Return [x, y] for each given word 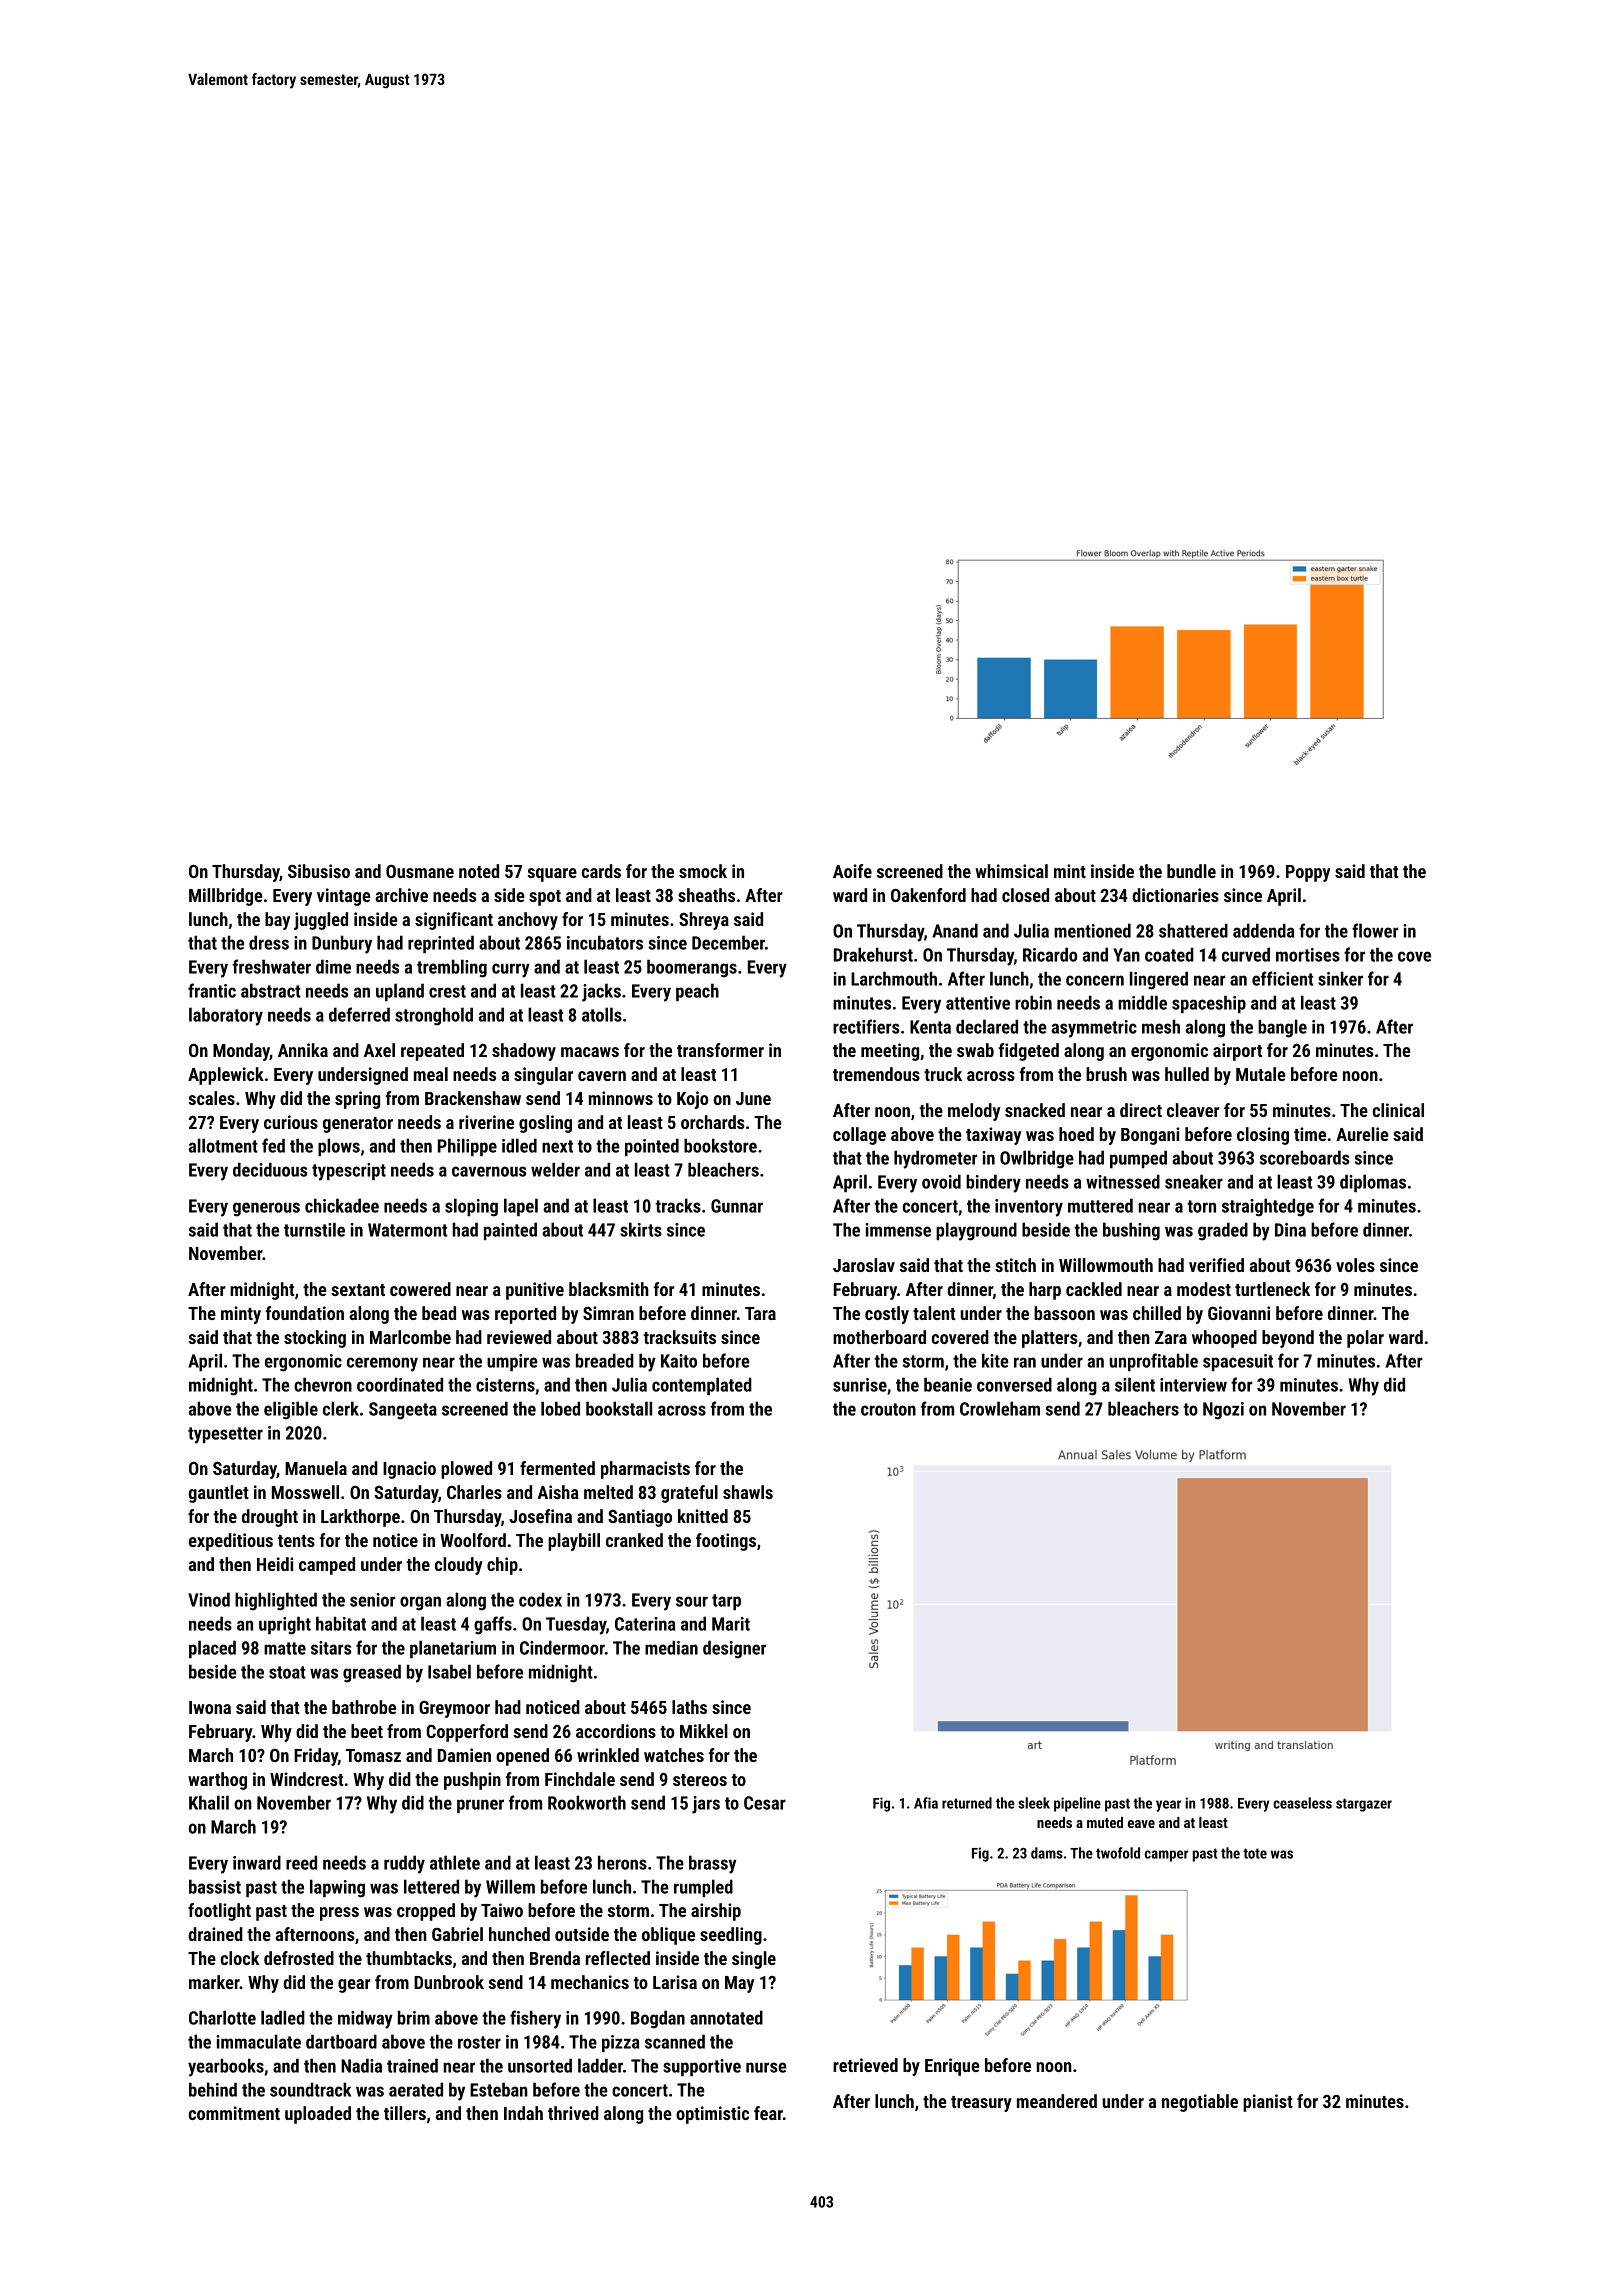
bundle [1191, 871]
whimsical [1011, 871]
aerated [416, 2089]
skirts [641, 1229]
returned [967, 1803]
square [552, 875]
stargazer [1364, 1805]
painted [510, 1231]
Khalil [209, 1802]
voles [1355, 1265]
